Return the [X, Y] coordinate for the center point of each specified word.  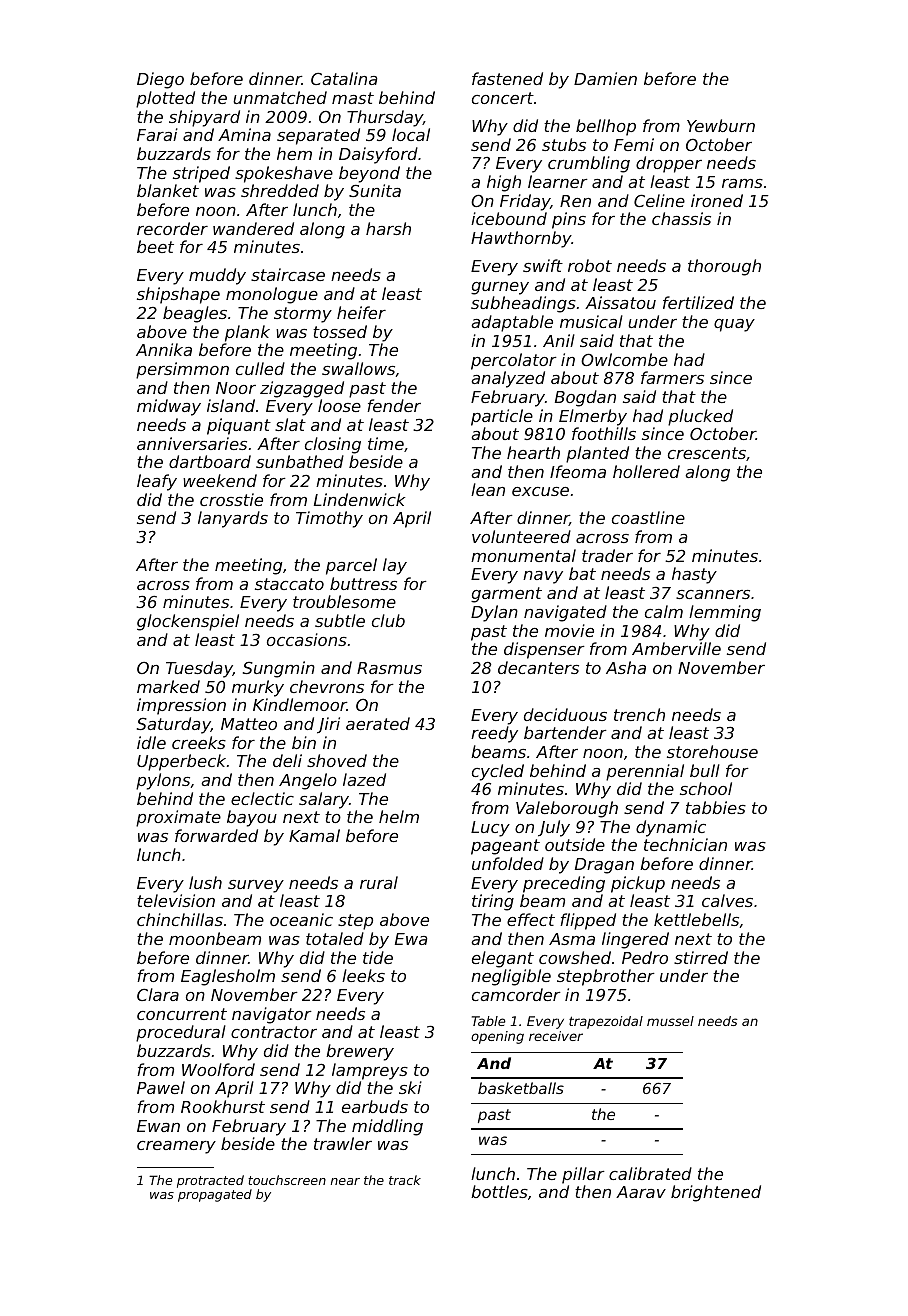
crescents [707, 453]
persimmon [182, 370]
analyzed [508, 379]
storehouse [712, 751]
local [411, 134]
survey [256, 886]
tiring [493, 902]
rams [742, 183]
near [345, 1181]
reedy [494, 734]
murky [258, 688]
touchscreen [287, 1180]
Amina [244, 134]
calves [727, 900]
